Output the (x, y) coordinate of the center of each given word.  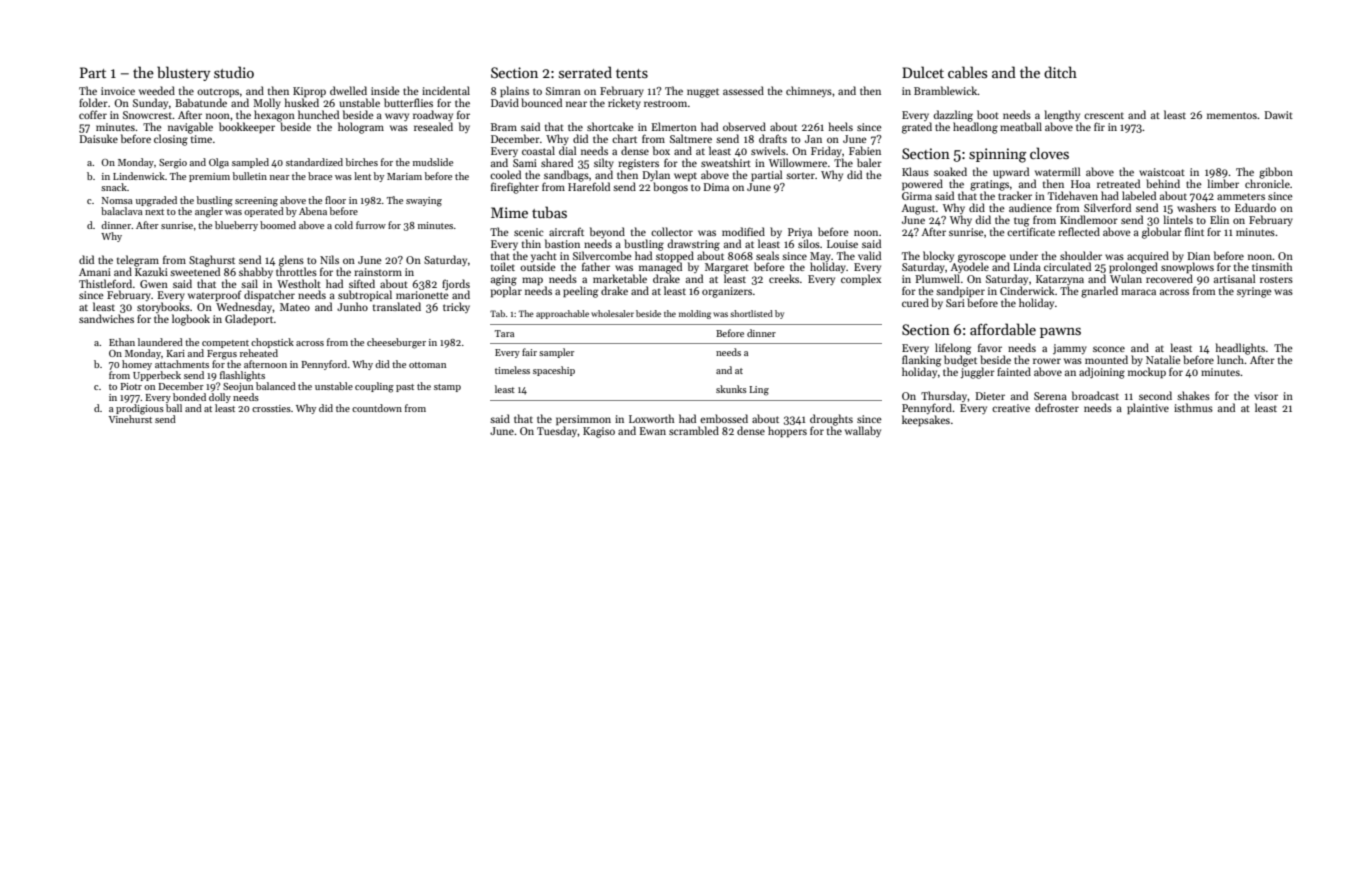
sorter (800, 176)
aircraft (566, 231)
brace (320, 176)
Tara (504, 333)
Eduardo (1255, 207)
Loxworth (651, 418)
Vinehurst (130, 419)
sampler (556, 353)
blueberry (236, 226)
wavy (397, 117)
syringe (1254, 292)
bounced (541, 102)
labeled (1139, 195)
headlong (975, 128)
